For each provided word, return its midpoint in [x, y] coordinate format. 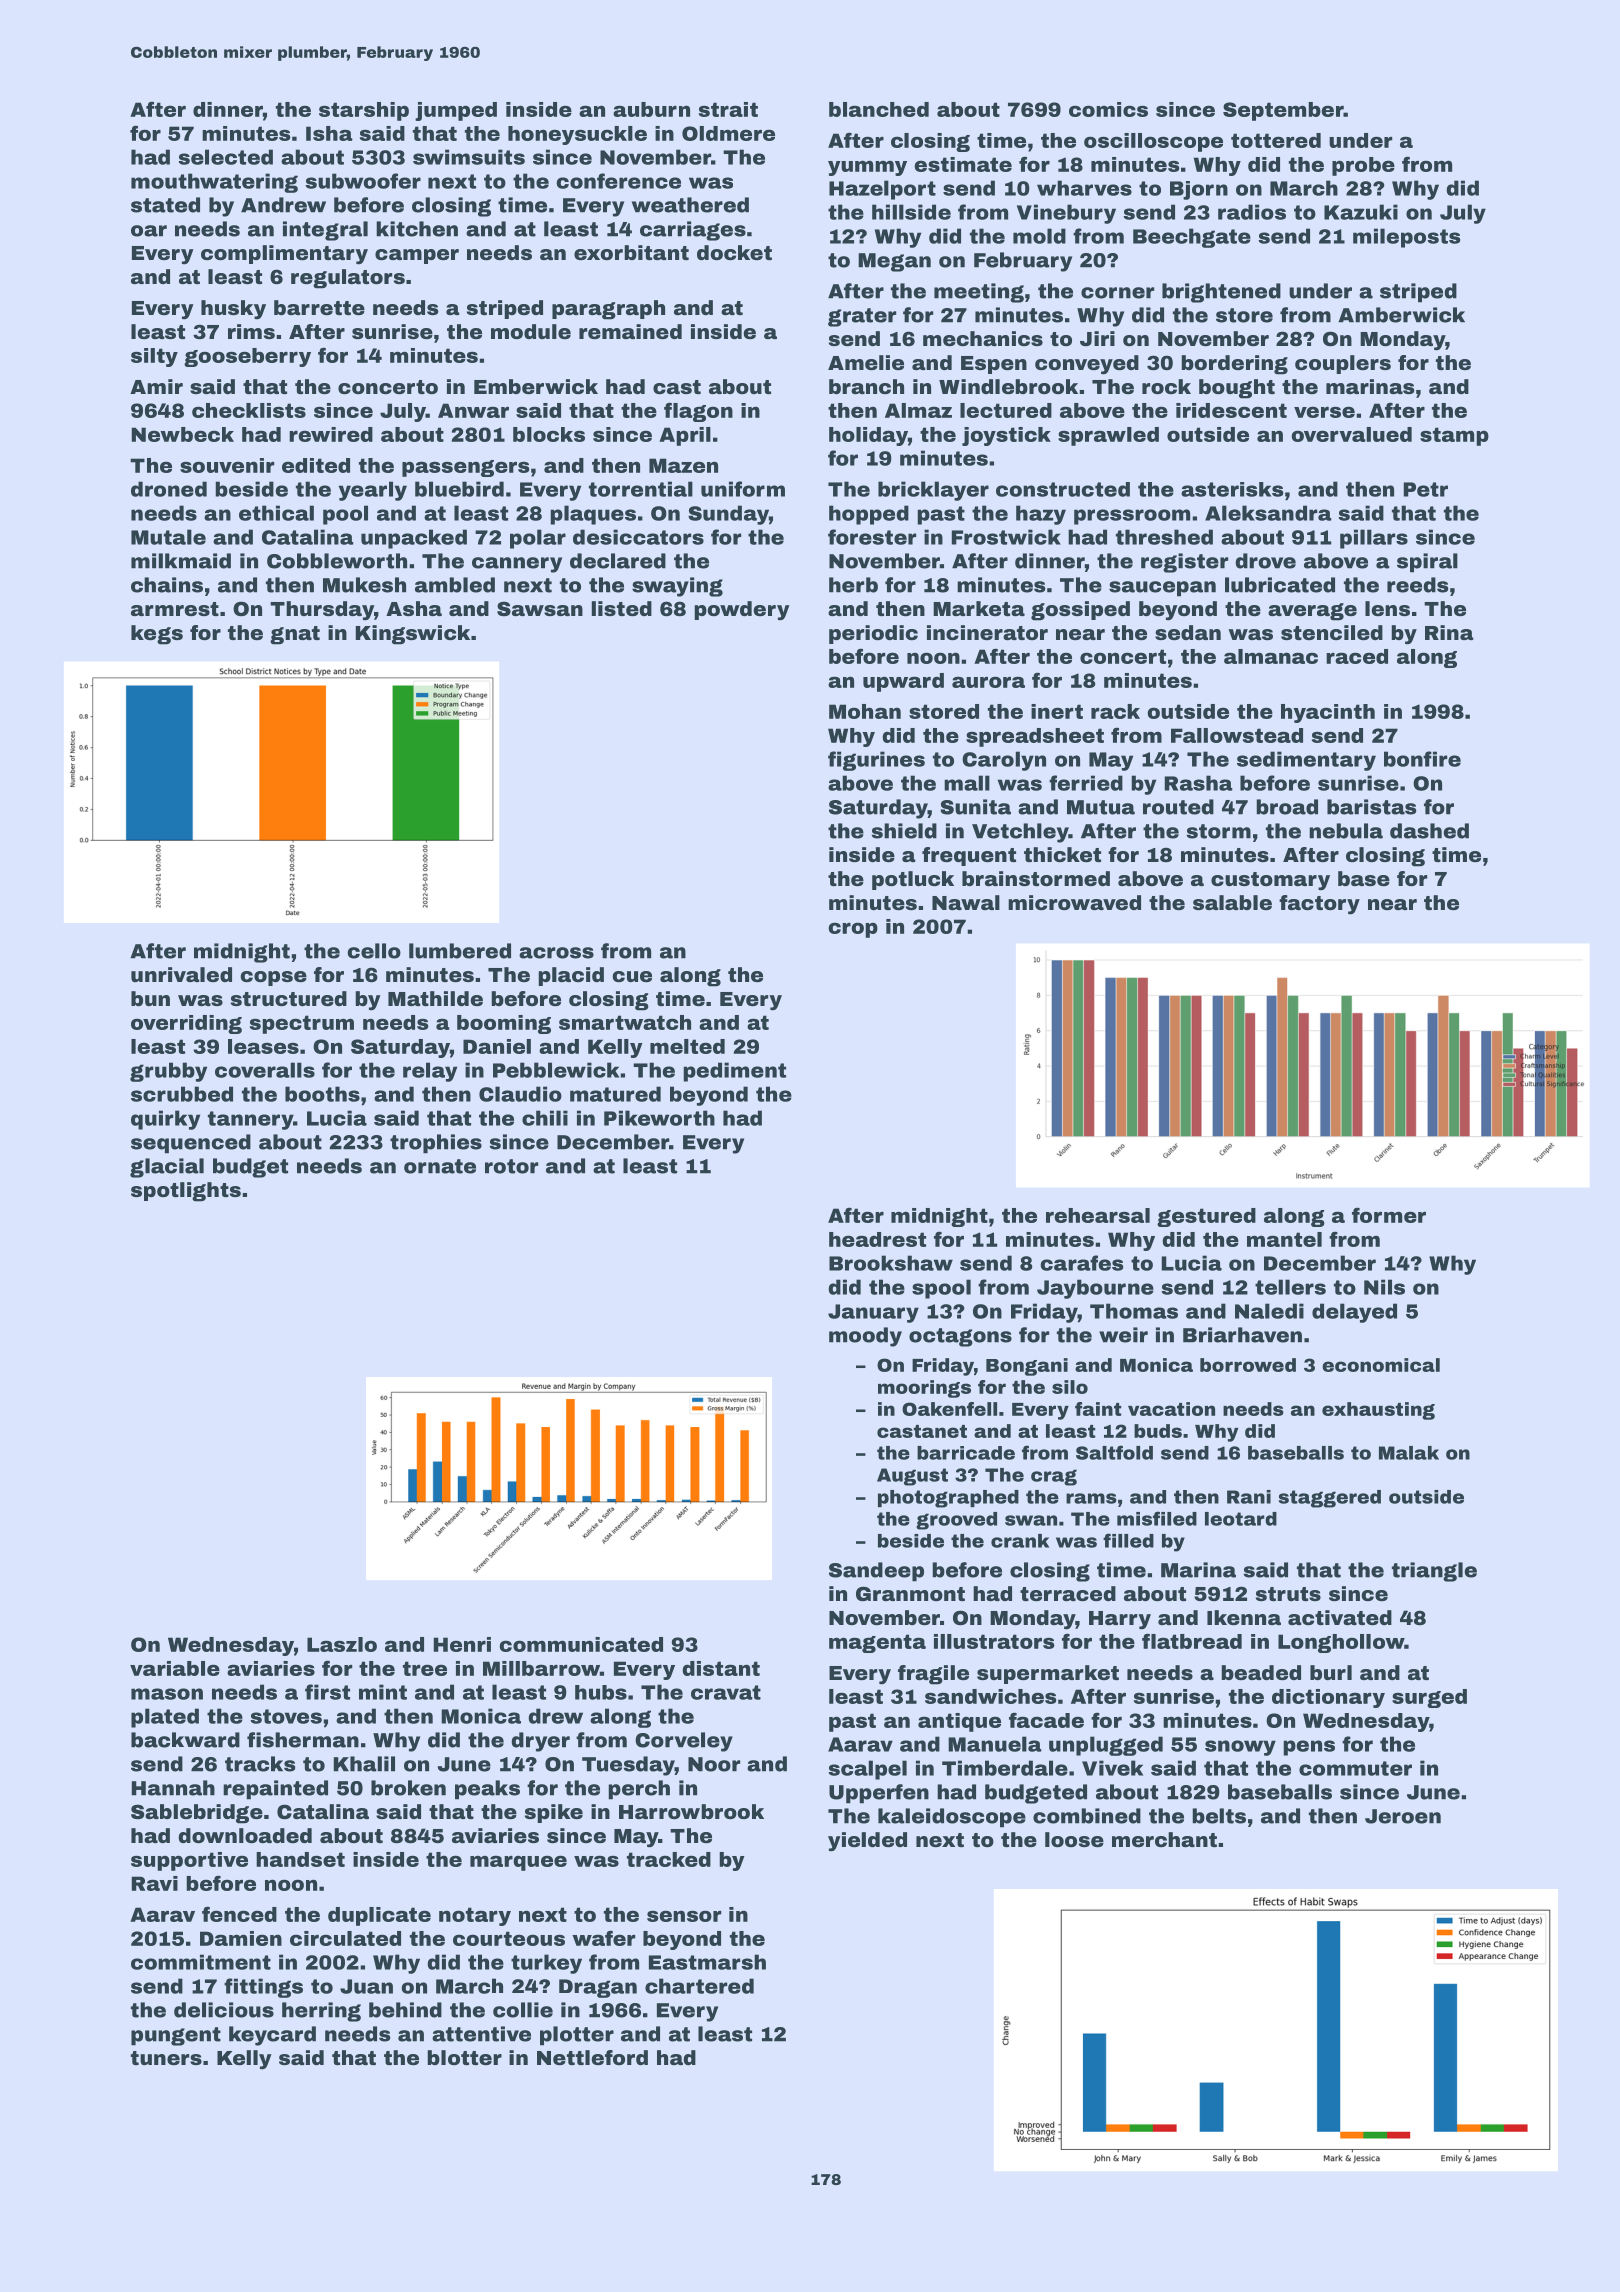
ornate [440, 1166]
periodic [873, 634]
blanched [879, 109]
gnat [295, 635]
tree [425, 1668]
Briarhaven [1242, 1335]
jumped [456, 111]
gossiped [1080, 611]
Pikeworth [659, 1118]
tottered [1276, 140]
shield [904, 831]
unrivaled [181, 974]
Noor [714, 1764]
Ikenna [1244, 1617]
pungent [176, 2036]
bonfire [1422, 759]
